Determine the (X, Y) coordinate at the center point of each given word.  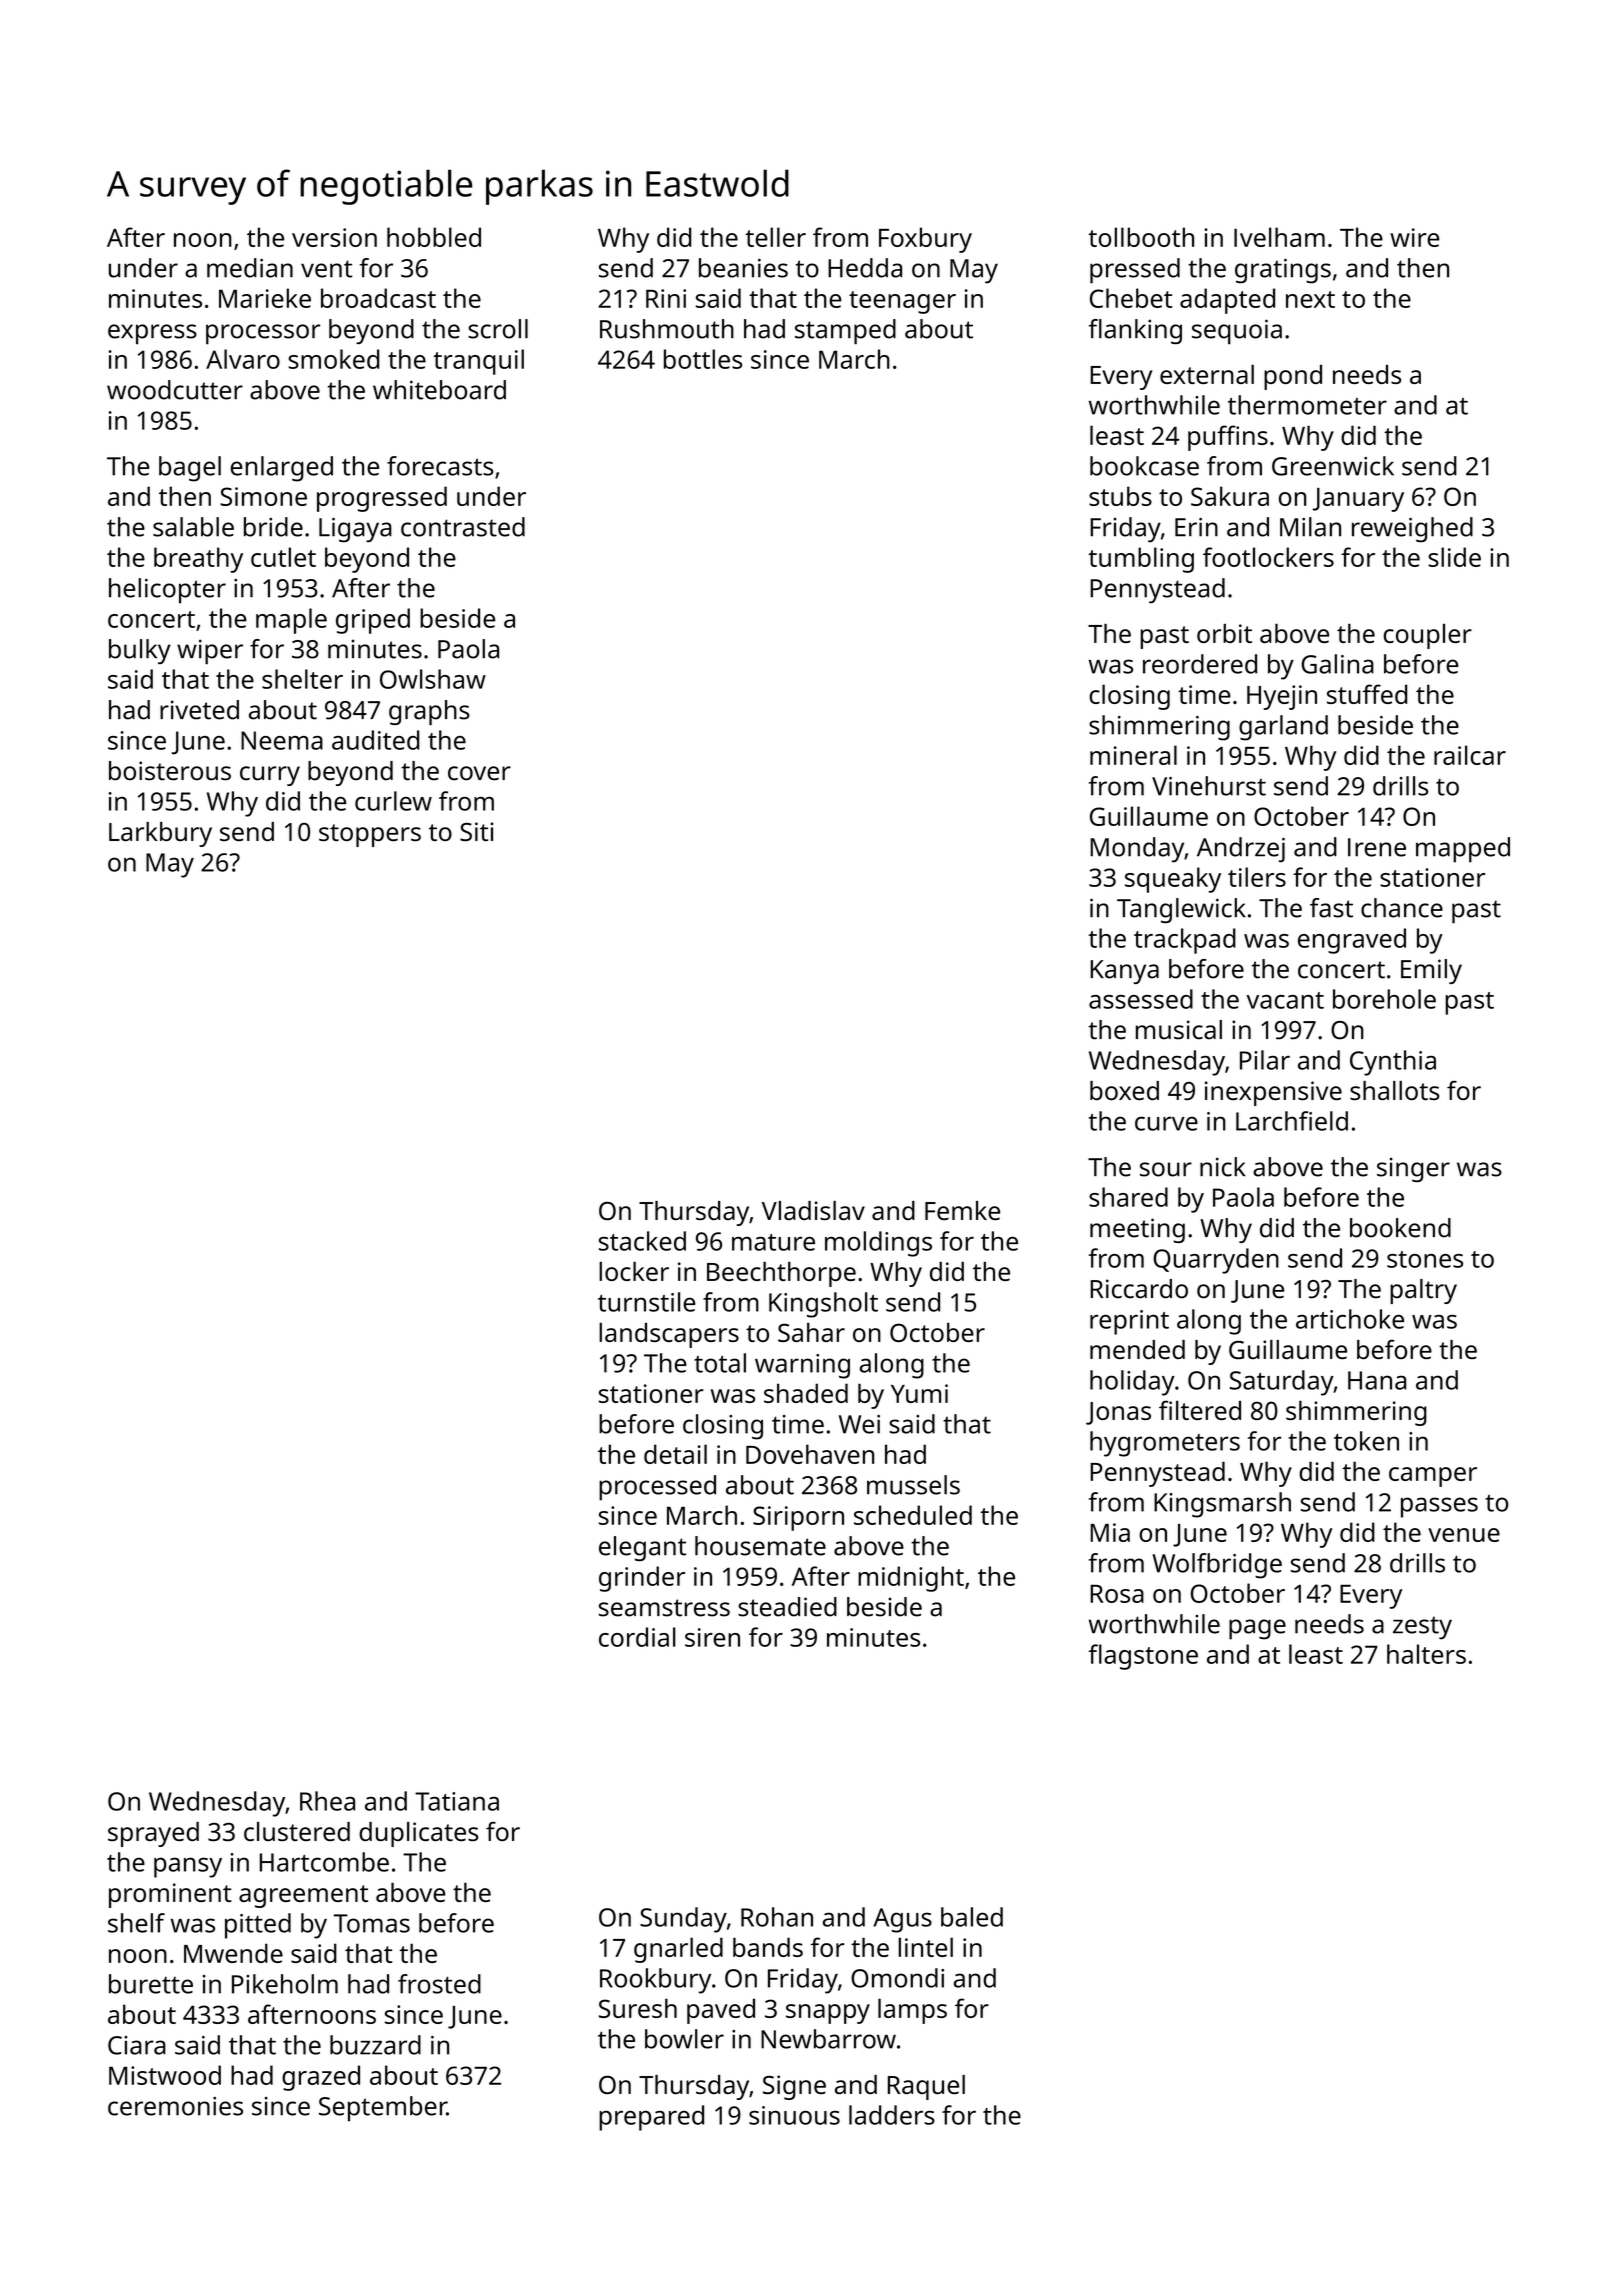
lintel (925, 1947)
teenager (902, 302)
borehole (1384, 999)
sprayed (153, 1834)
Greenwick (1333, 466)
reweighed (1412, 530)
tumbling (1141, 560)
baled (972, 1917)
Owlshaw (433, 679)
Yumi (919, 1393)
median (250, 268)
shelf (136, 1923)
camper (1433, 1477)
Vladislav (813, 1210)
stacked (642, 1241)
